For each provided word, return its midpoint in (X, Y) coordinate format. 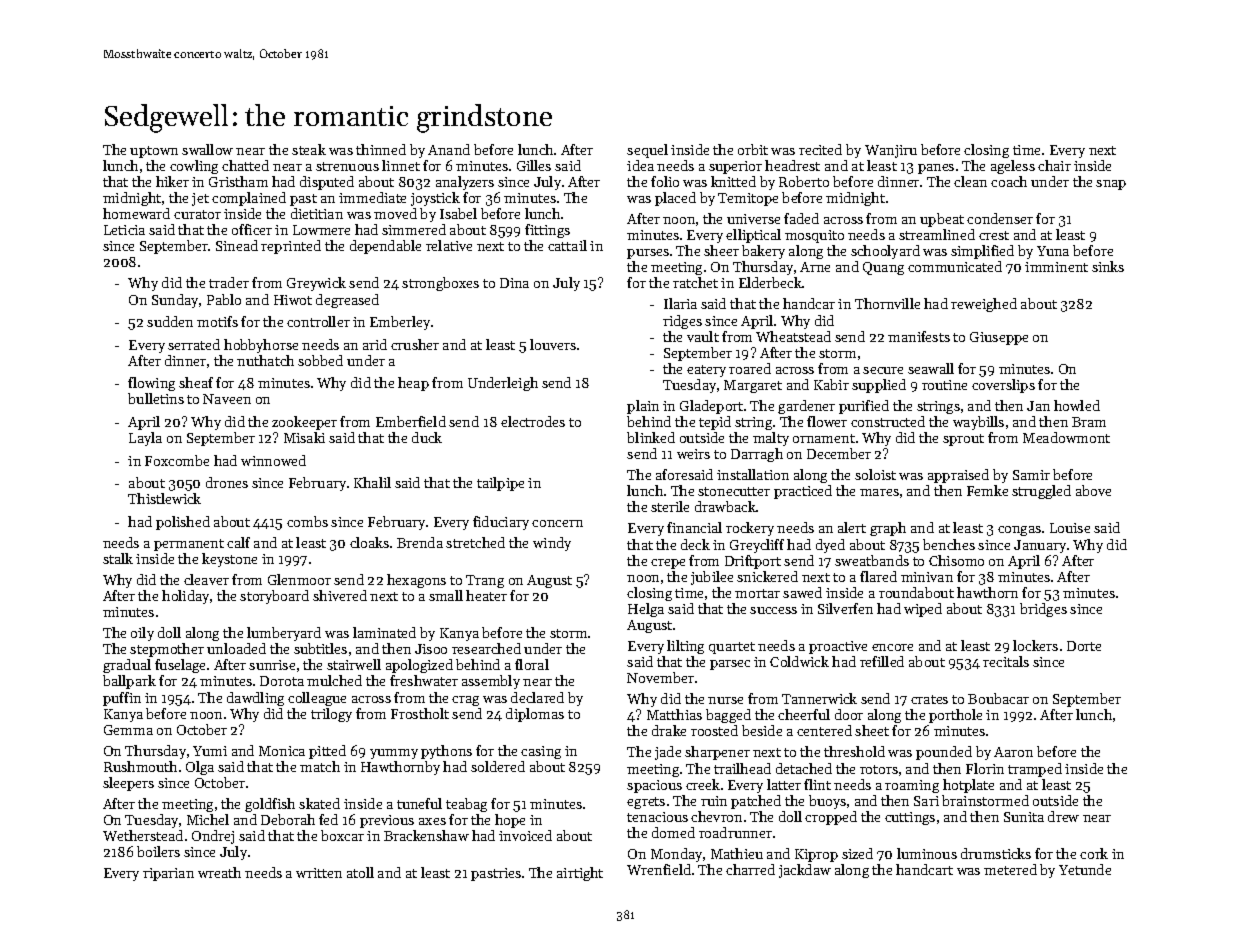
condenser (1000, 218)
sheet (872, 730)
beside (762, 730)
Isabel (458, 213)
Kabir (831, 384)
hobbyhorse (261, 346)
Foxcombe (177, 460)
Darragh (757, 455)
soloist (875, 474)
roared (750, 368)
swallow (207, 149)
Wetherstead (143, 835)
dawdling (255, 699)
